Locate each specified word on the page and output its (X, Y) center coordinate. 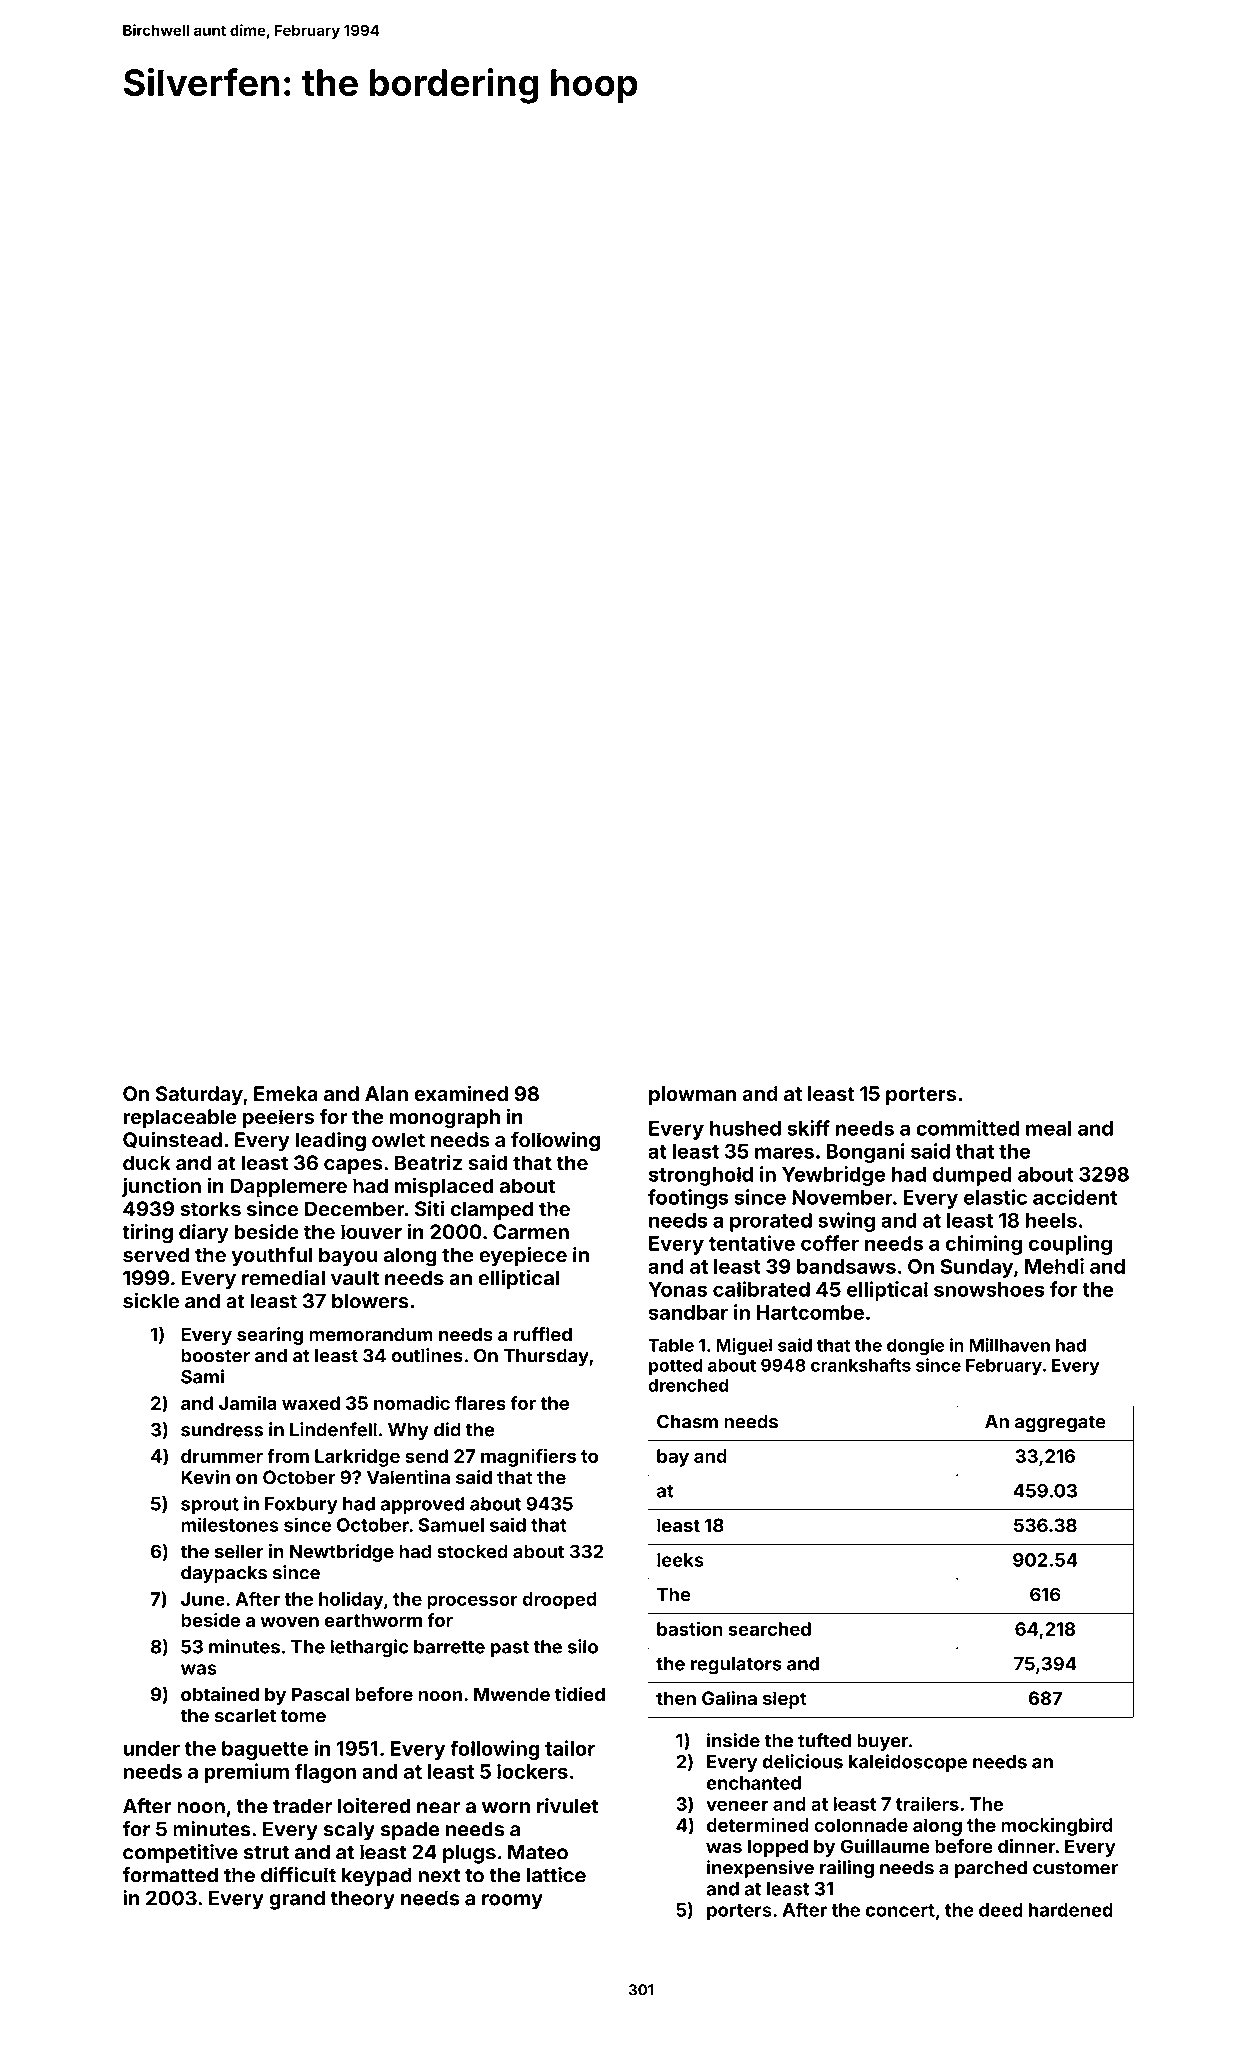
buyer (883, 1742)
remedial (283, 1278)
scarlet (245, 1715)
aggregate (1060, 1424)
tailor (570, 1748)
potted (676, 1367)
